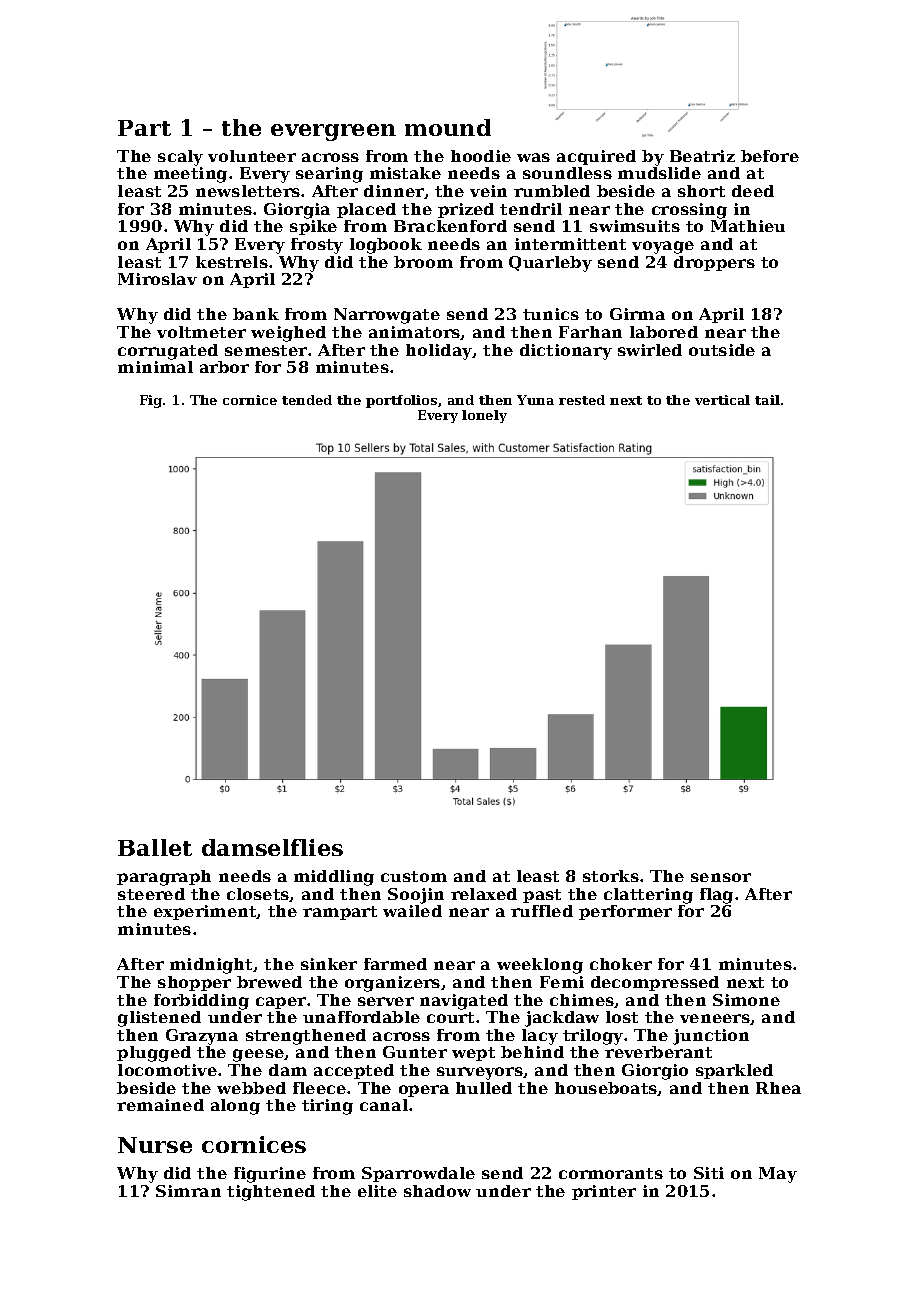 This screenshot has width=924, height=1308. I want to click on vertical, so click(722, 400).
